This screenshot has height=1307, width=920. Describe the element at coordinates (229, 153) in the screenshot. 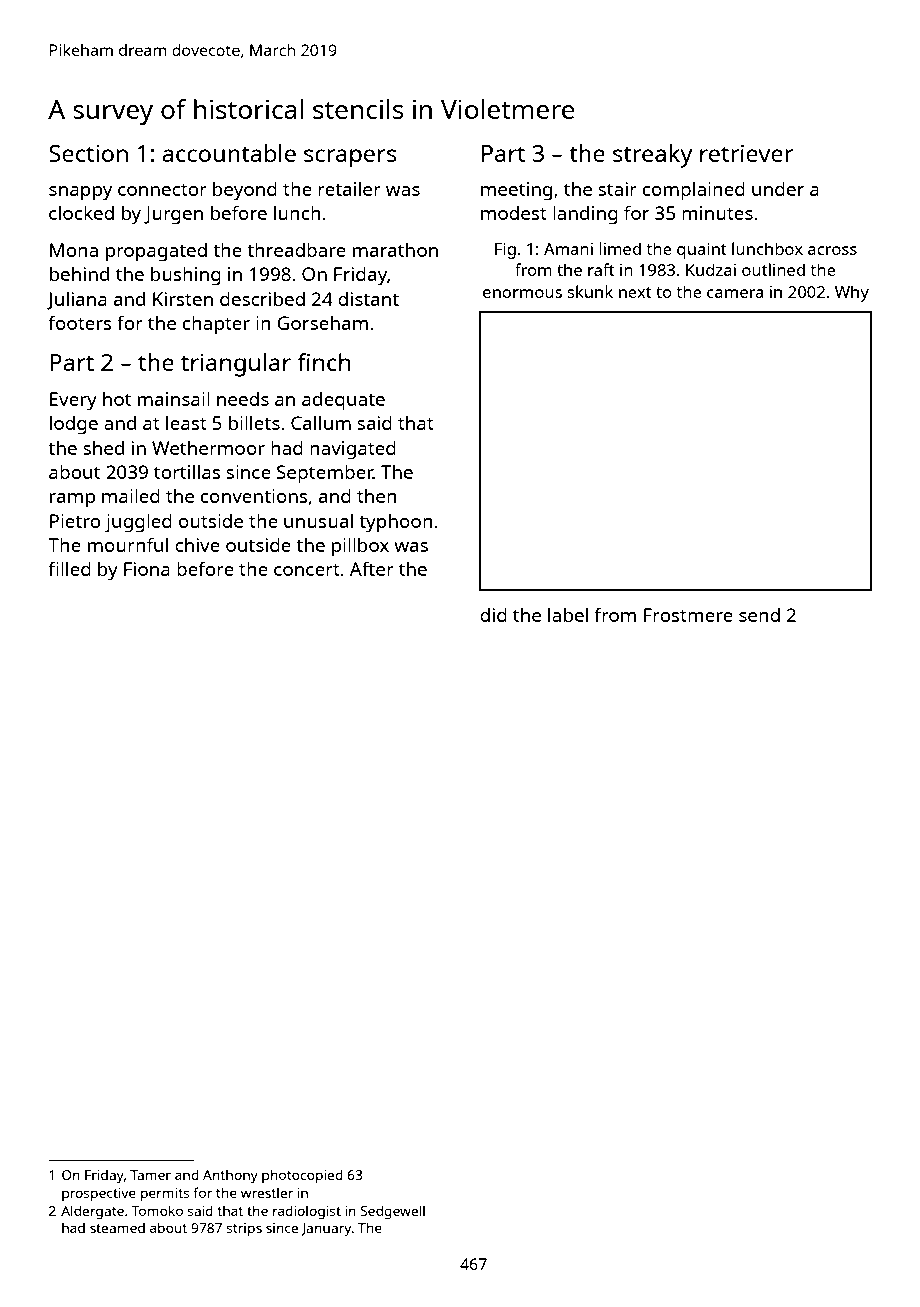

I see `accountable` at that location.
